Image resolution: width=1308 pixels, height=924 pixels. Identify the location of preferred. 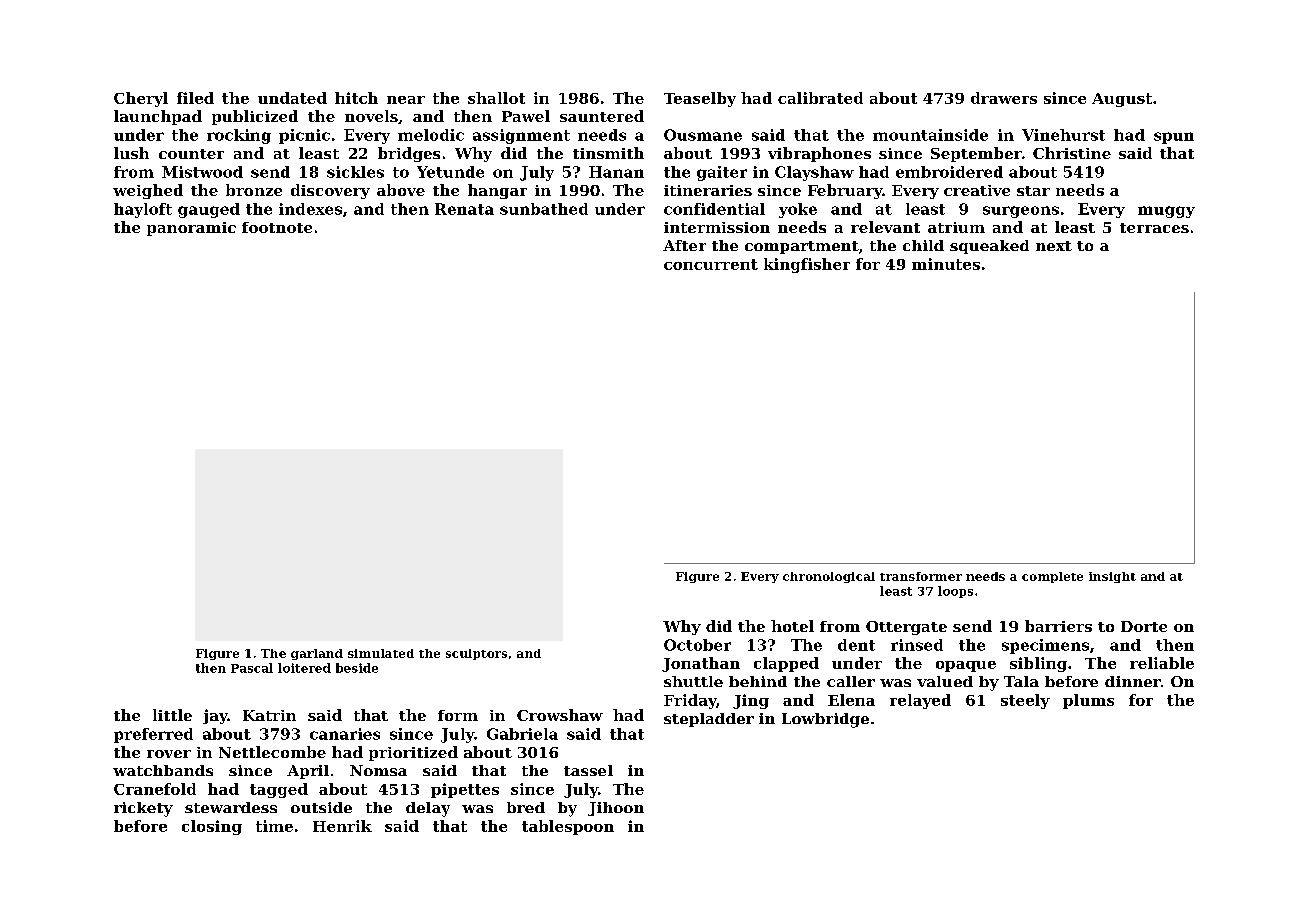
(153, 735).
